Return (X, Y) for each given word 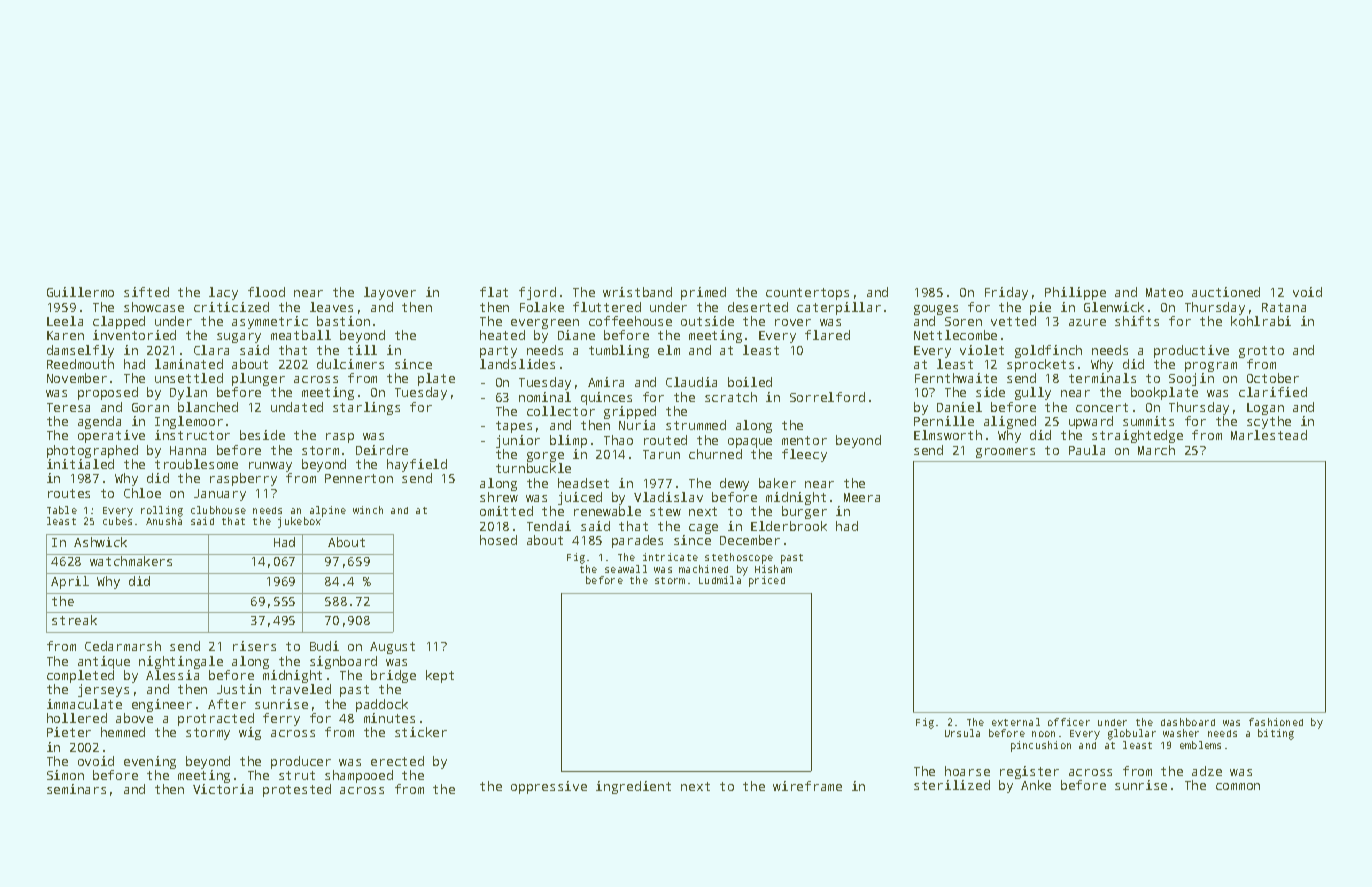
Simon (65, 775)
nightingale (181, 662)
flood (266, 292)
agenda (99, 422)
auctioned (1226, 292)
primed (703, 293)
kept (440, 676)
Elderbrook (789, 526)
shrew (499, 497)
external (1016, 722)
